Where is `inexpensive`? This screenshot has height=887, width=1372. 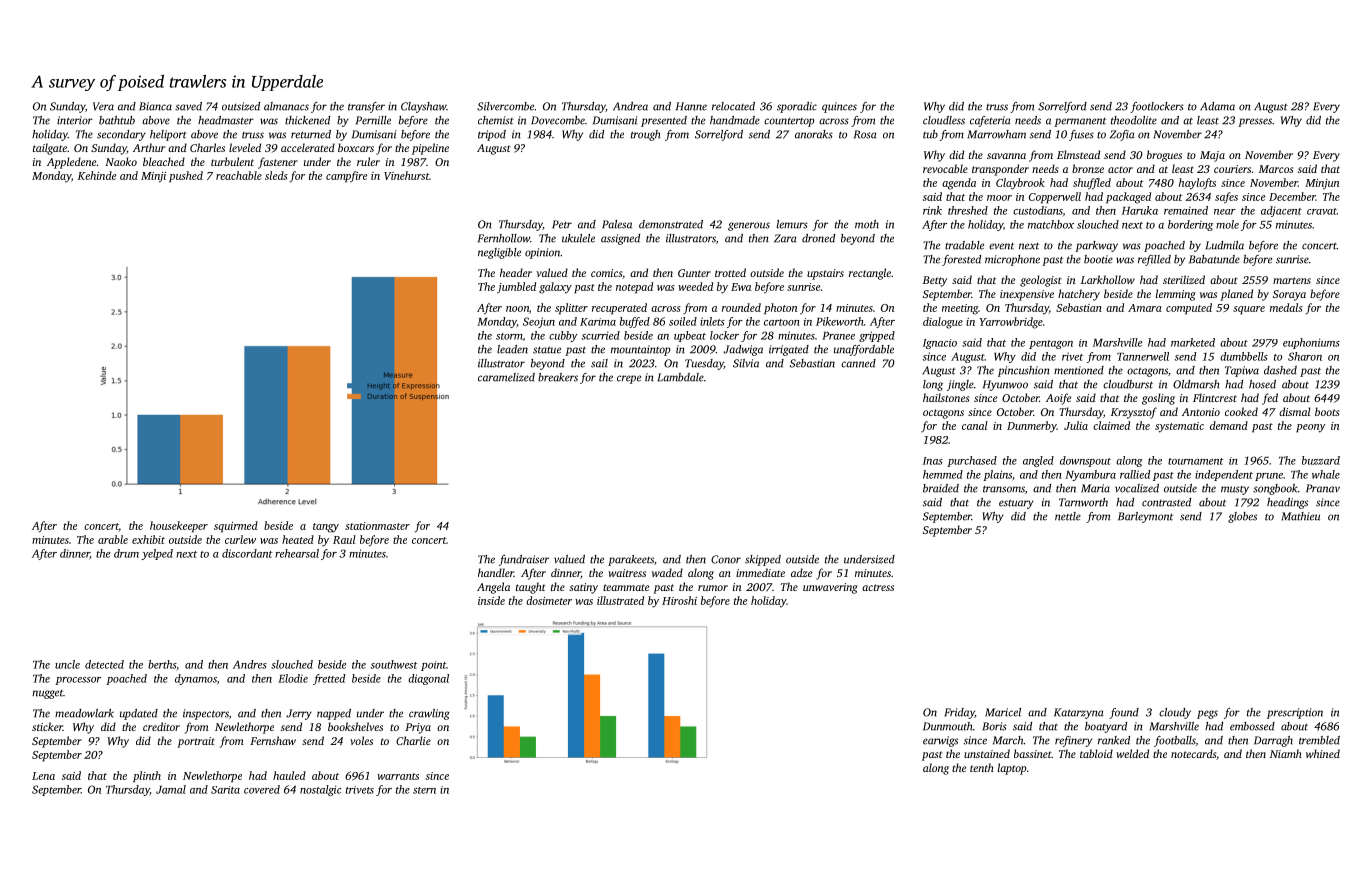
inexpensive is located at coordinates (1027, 295).
